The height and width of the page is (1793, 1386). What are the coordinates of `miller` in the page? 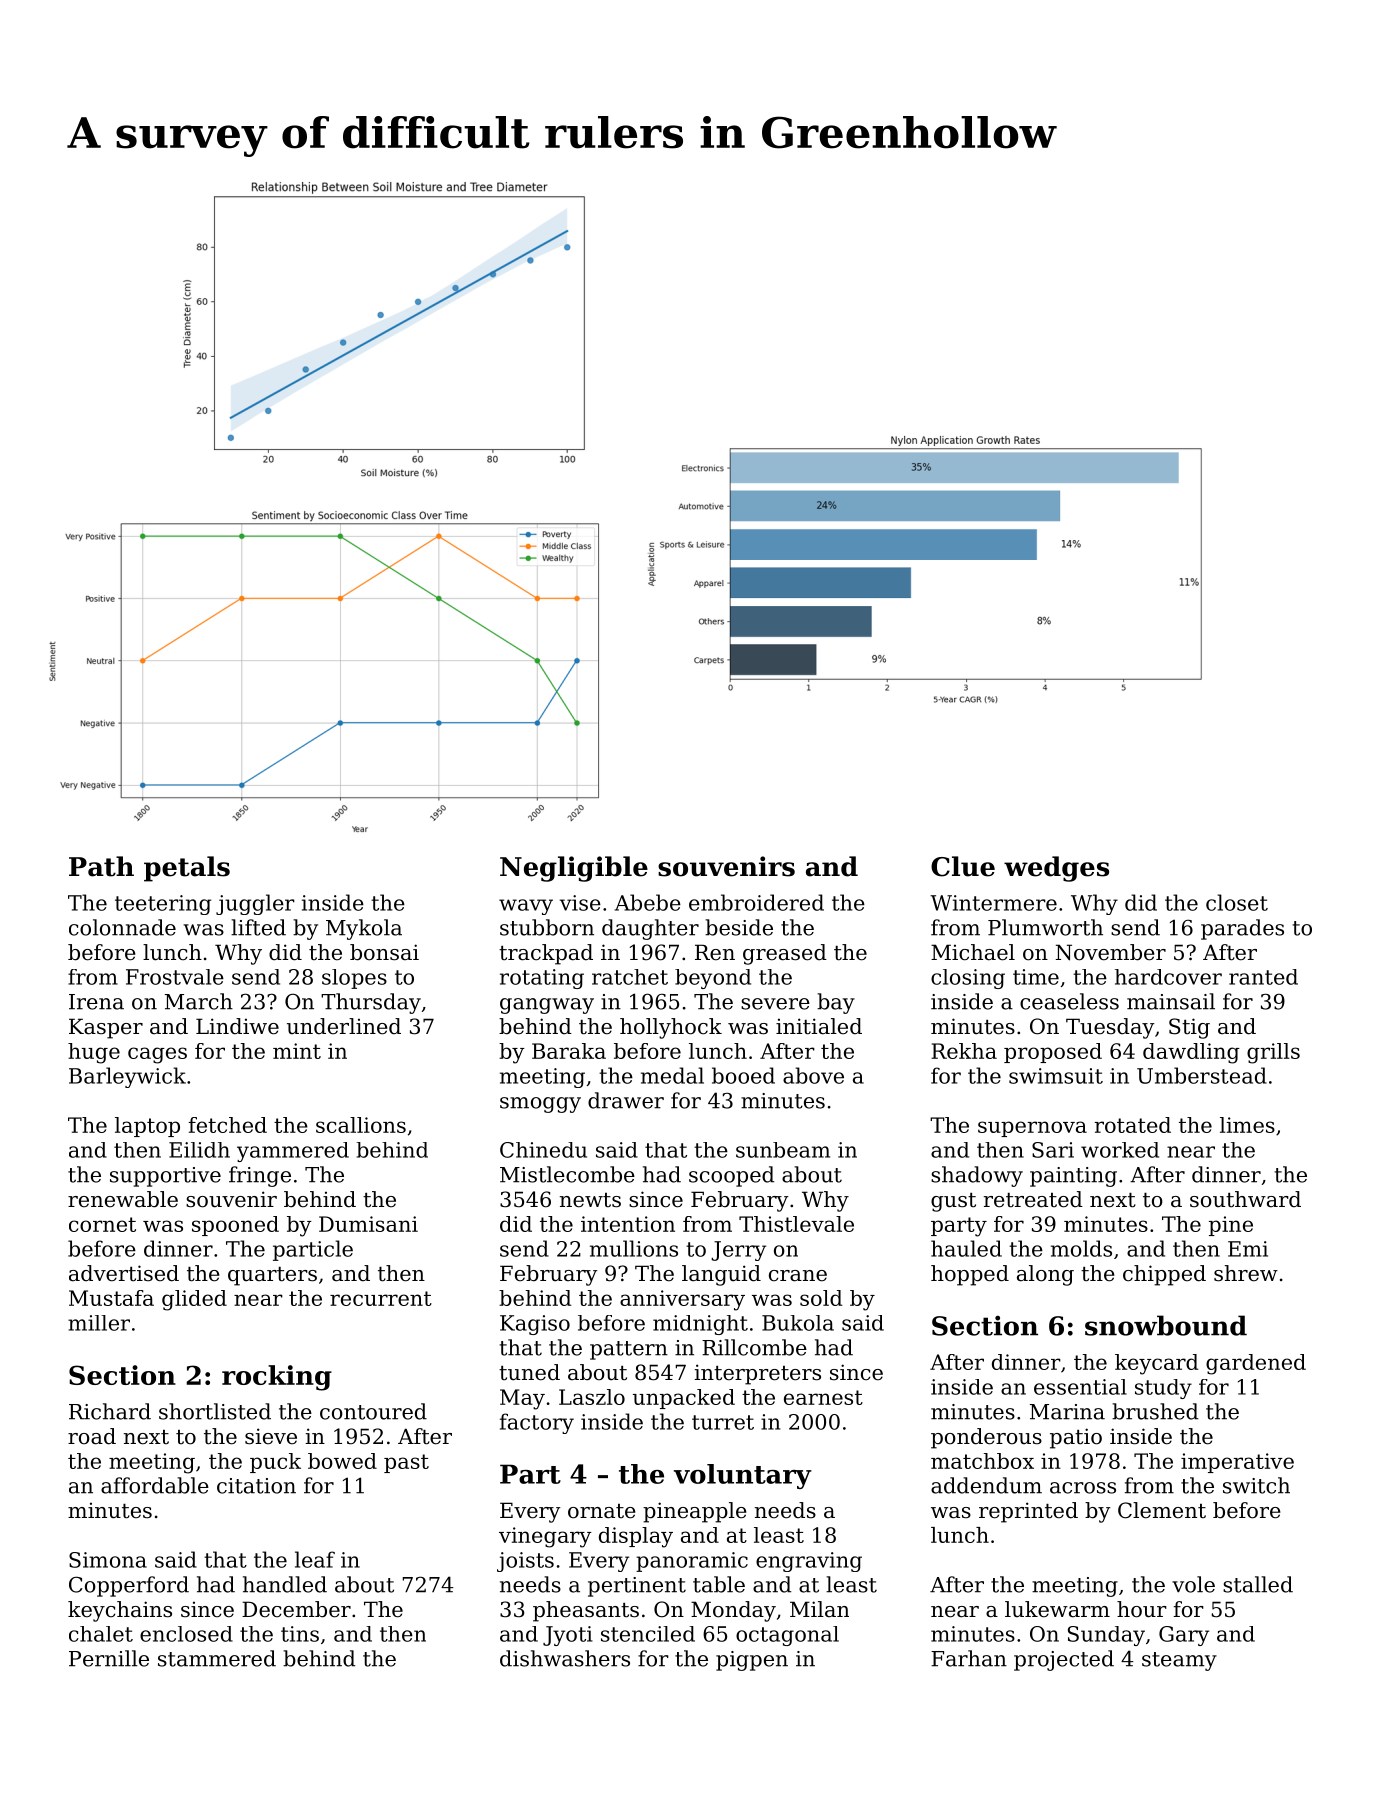 It's located at (99, 1323).
